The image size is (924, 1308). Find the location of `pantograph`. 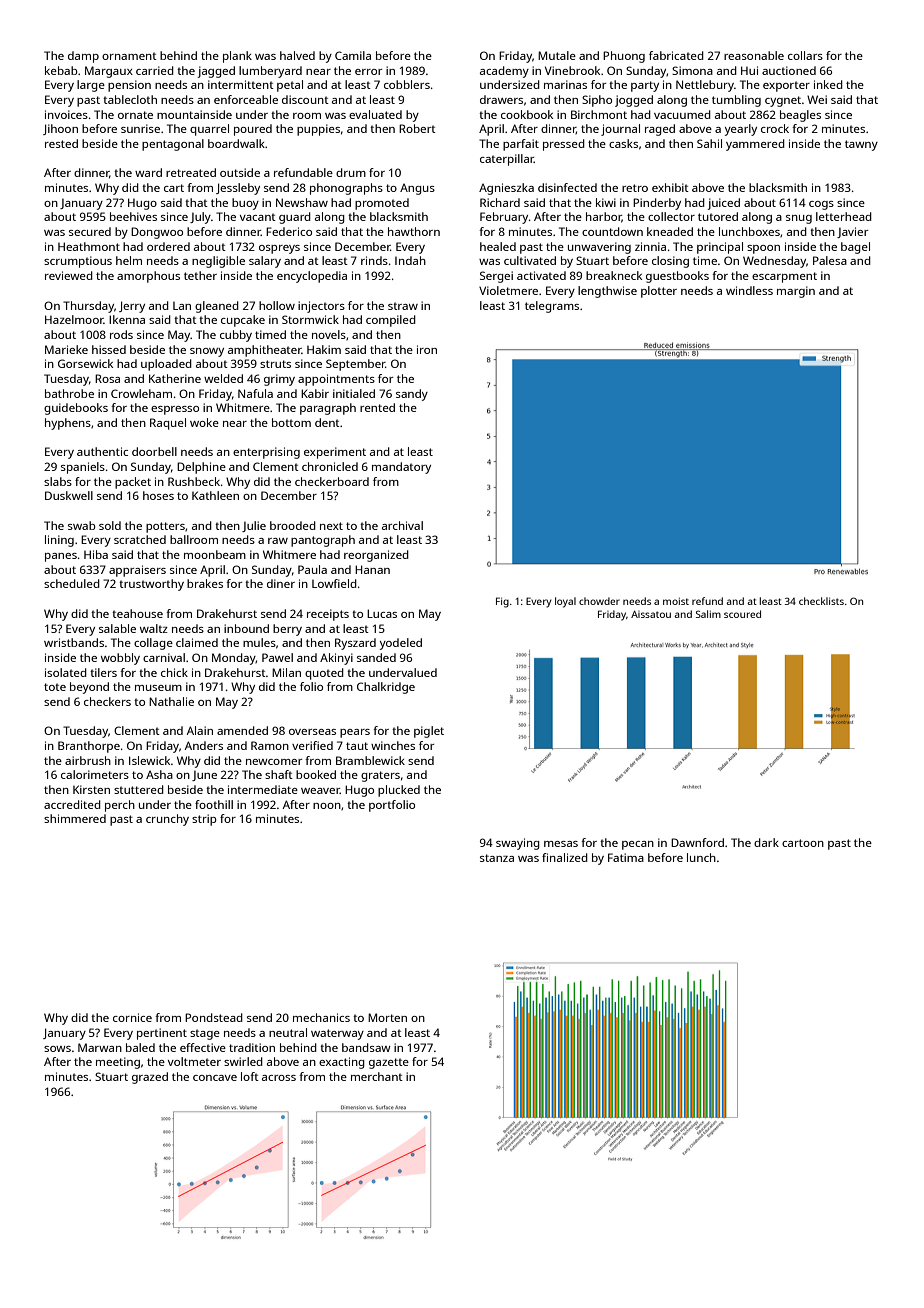

pantograph is located at coordinates (323, 541).
